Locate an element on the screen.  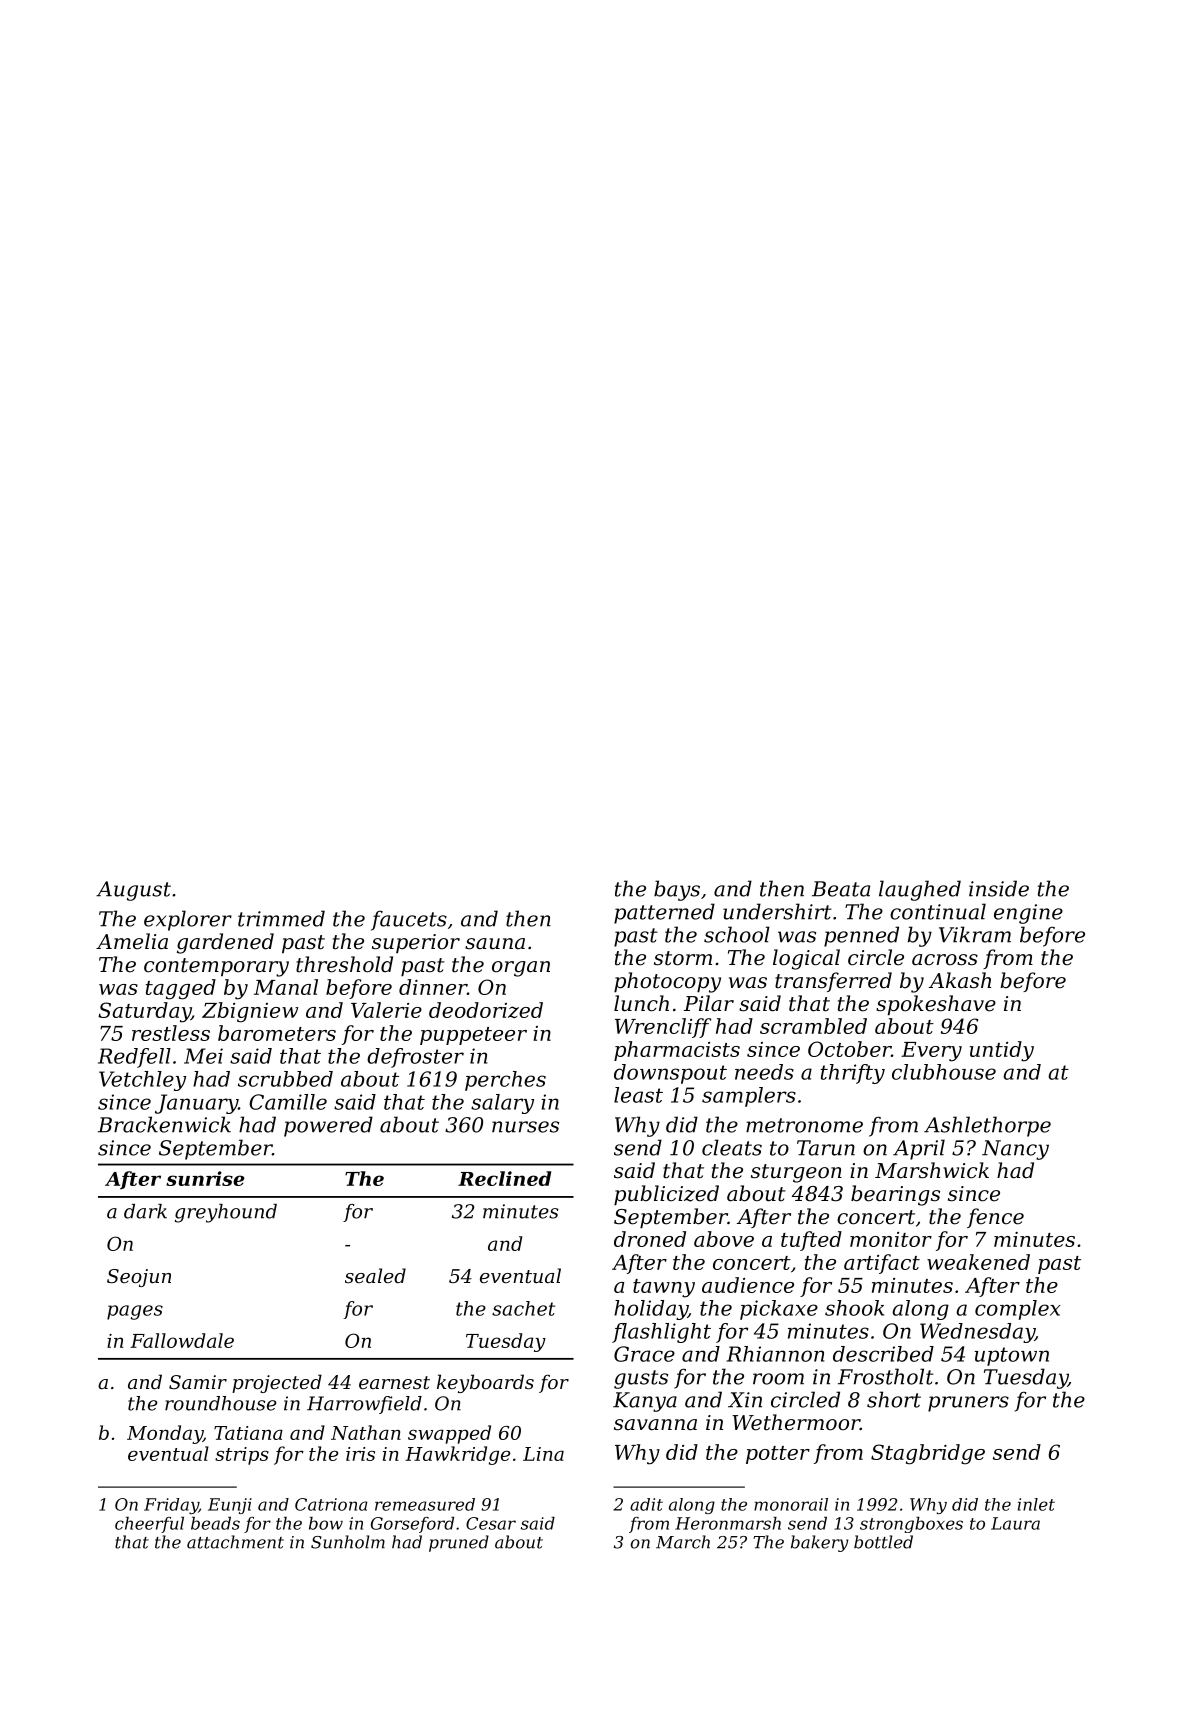
sunrise is located at coordinates (205, 1178).
